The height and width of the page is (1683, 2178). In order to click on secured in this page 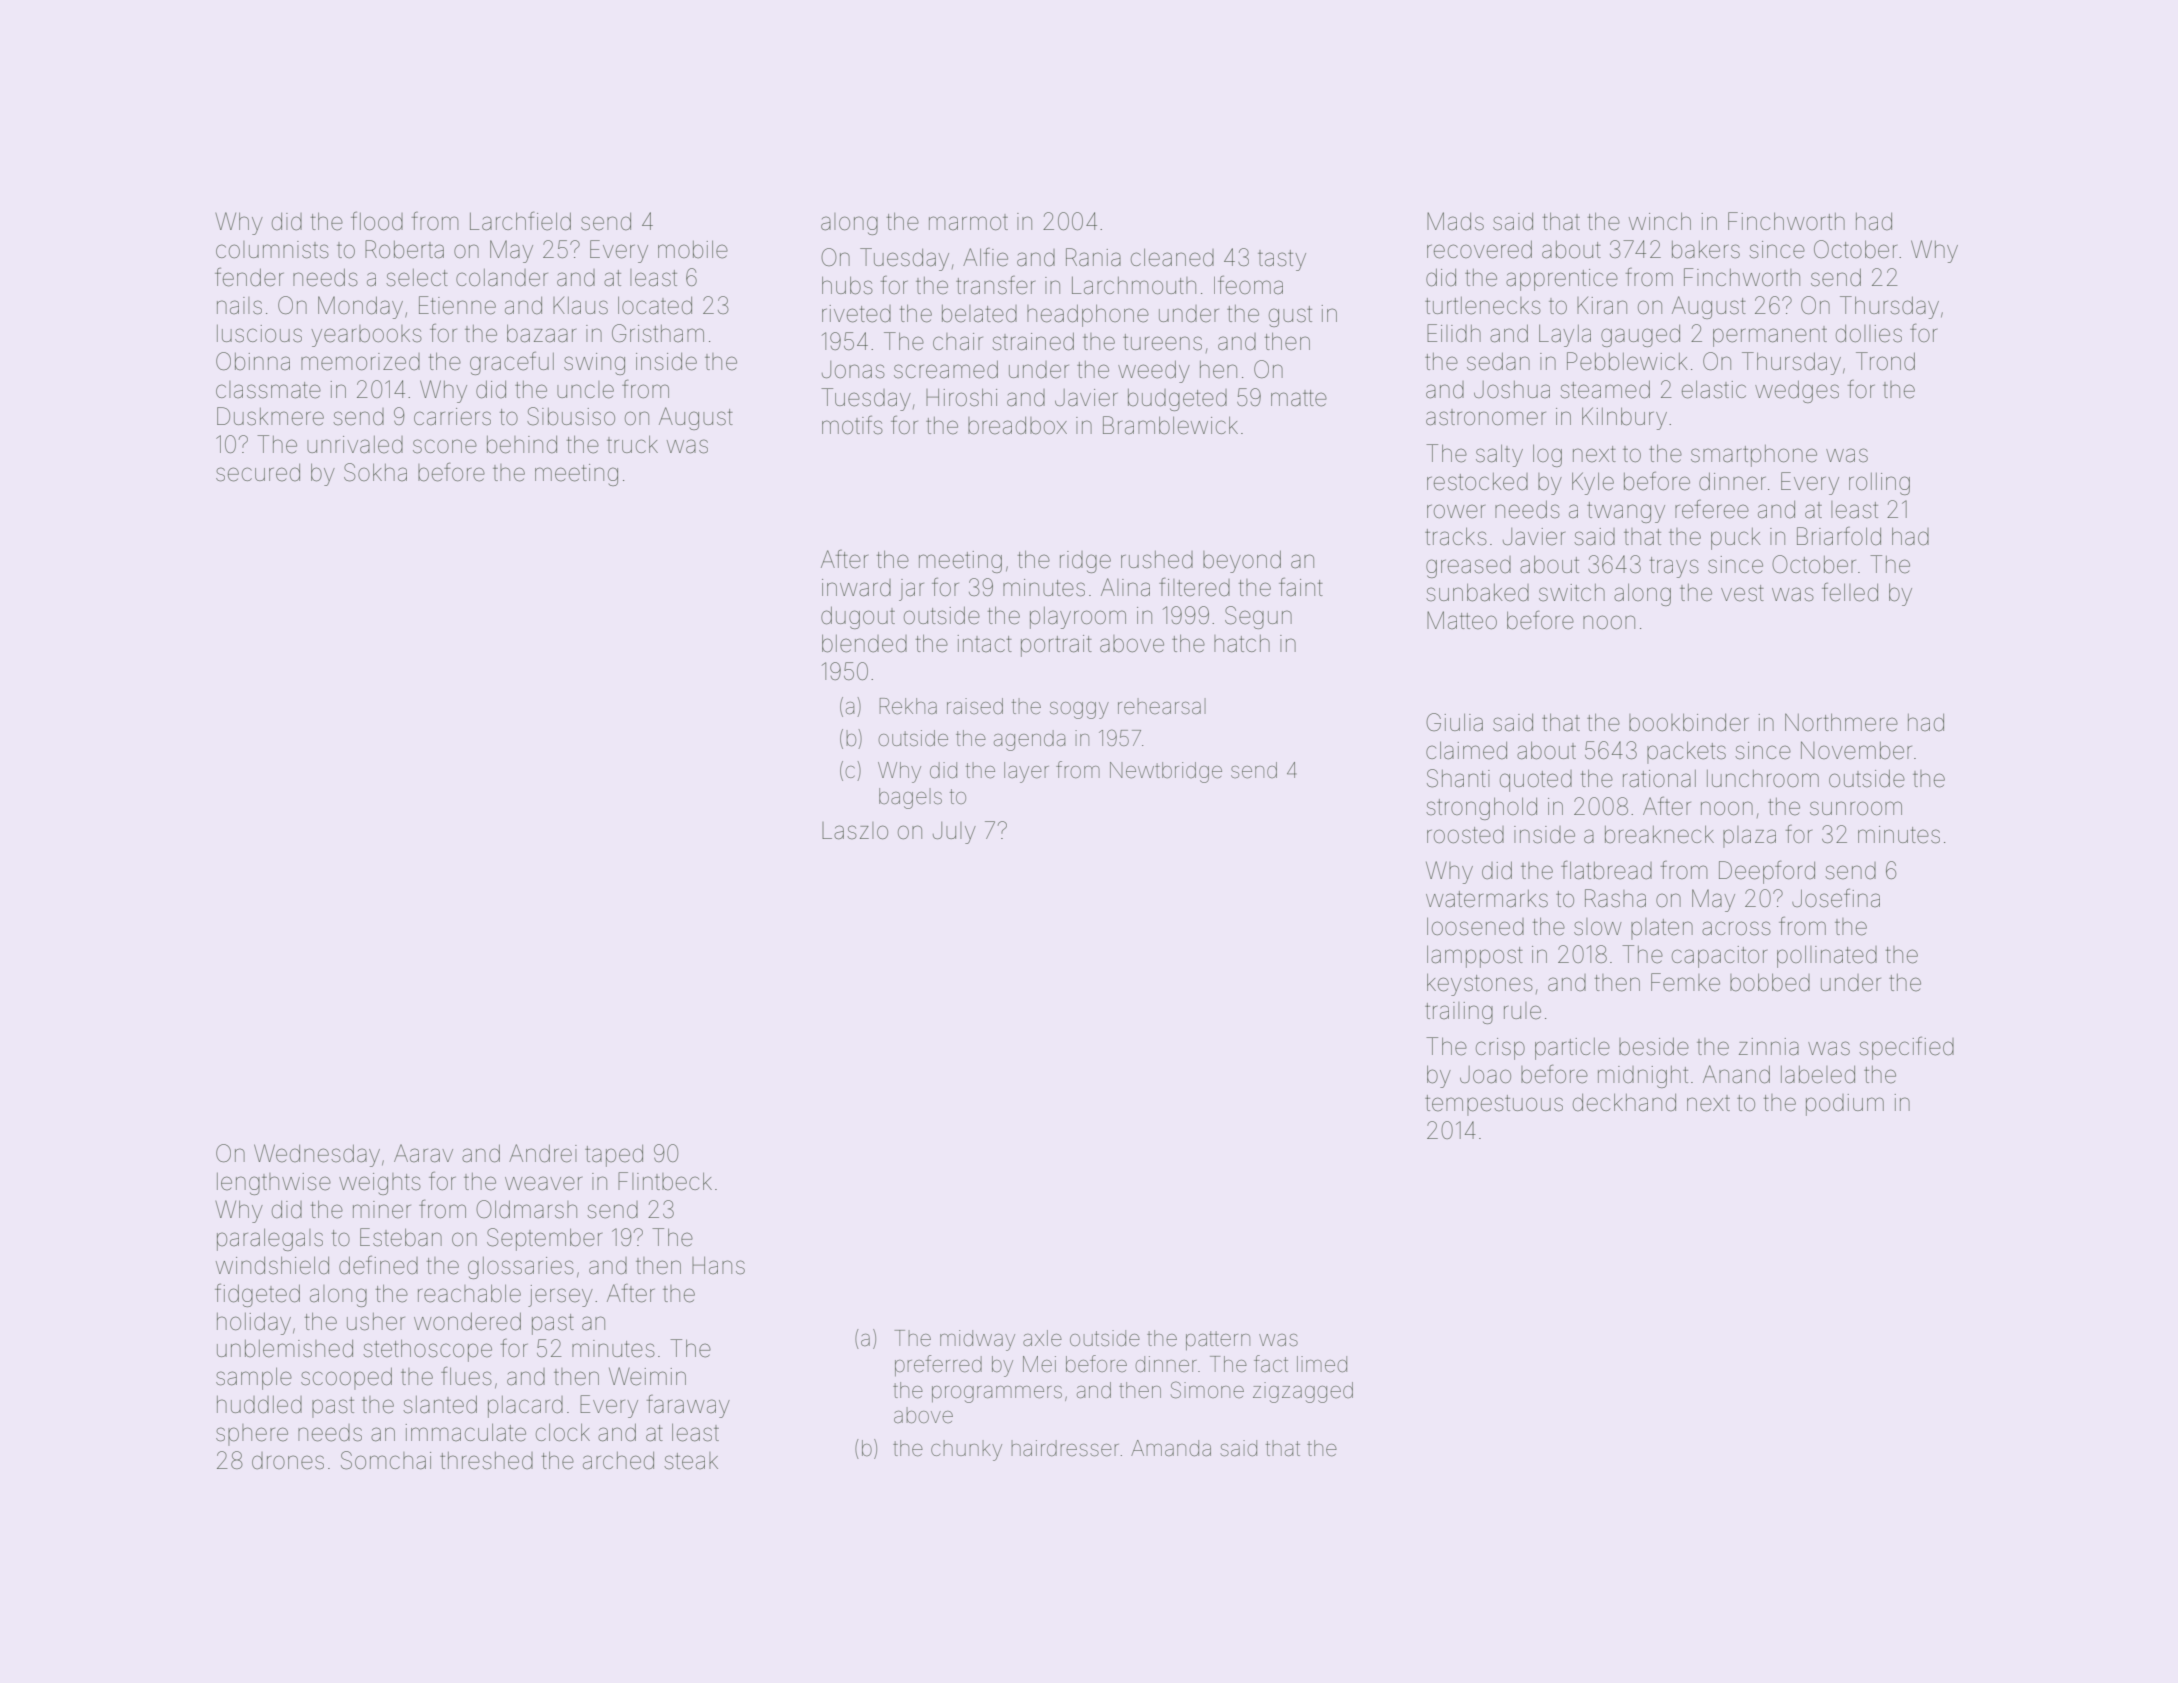, I will do `click(258, 473)`.
